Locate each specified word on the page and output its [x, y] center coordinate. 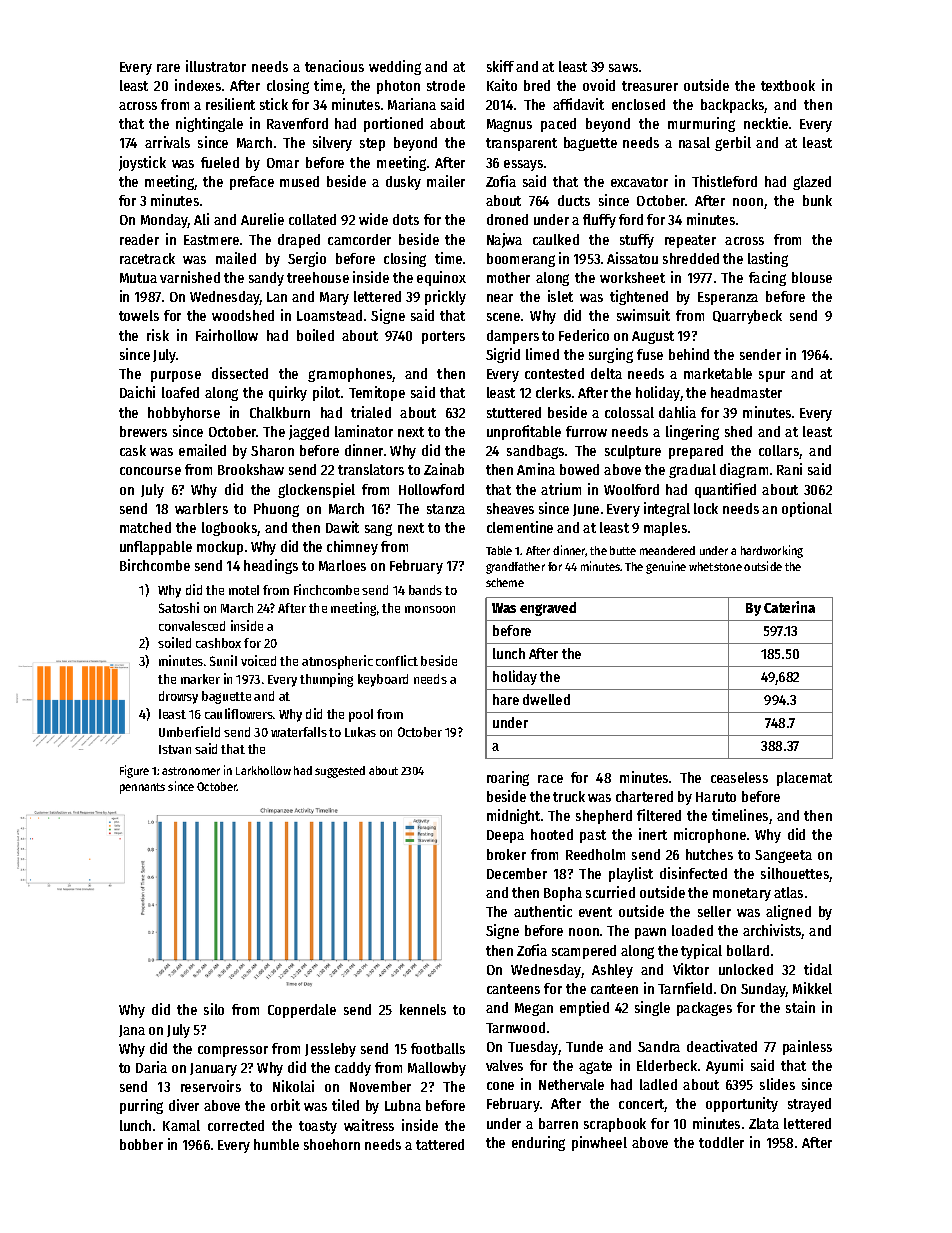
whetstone [715, 566]
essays [523, 165]
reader [139, 239]
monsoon [430, 609]
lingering [692, 432]
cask [133, 450]
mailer [446, 181]
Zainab [444, 469]
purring [141, 1106]
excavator [639, 182]
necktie [766, 123]
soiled [174, 642]
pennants [142, 788]
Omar [283, 163]
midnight [513, 816]
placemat [804, 779]
